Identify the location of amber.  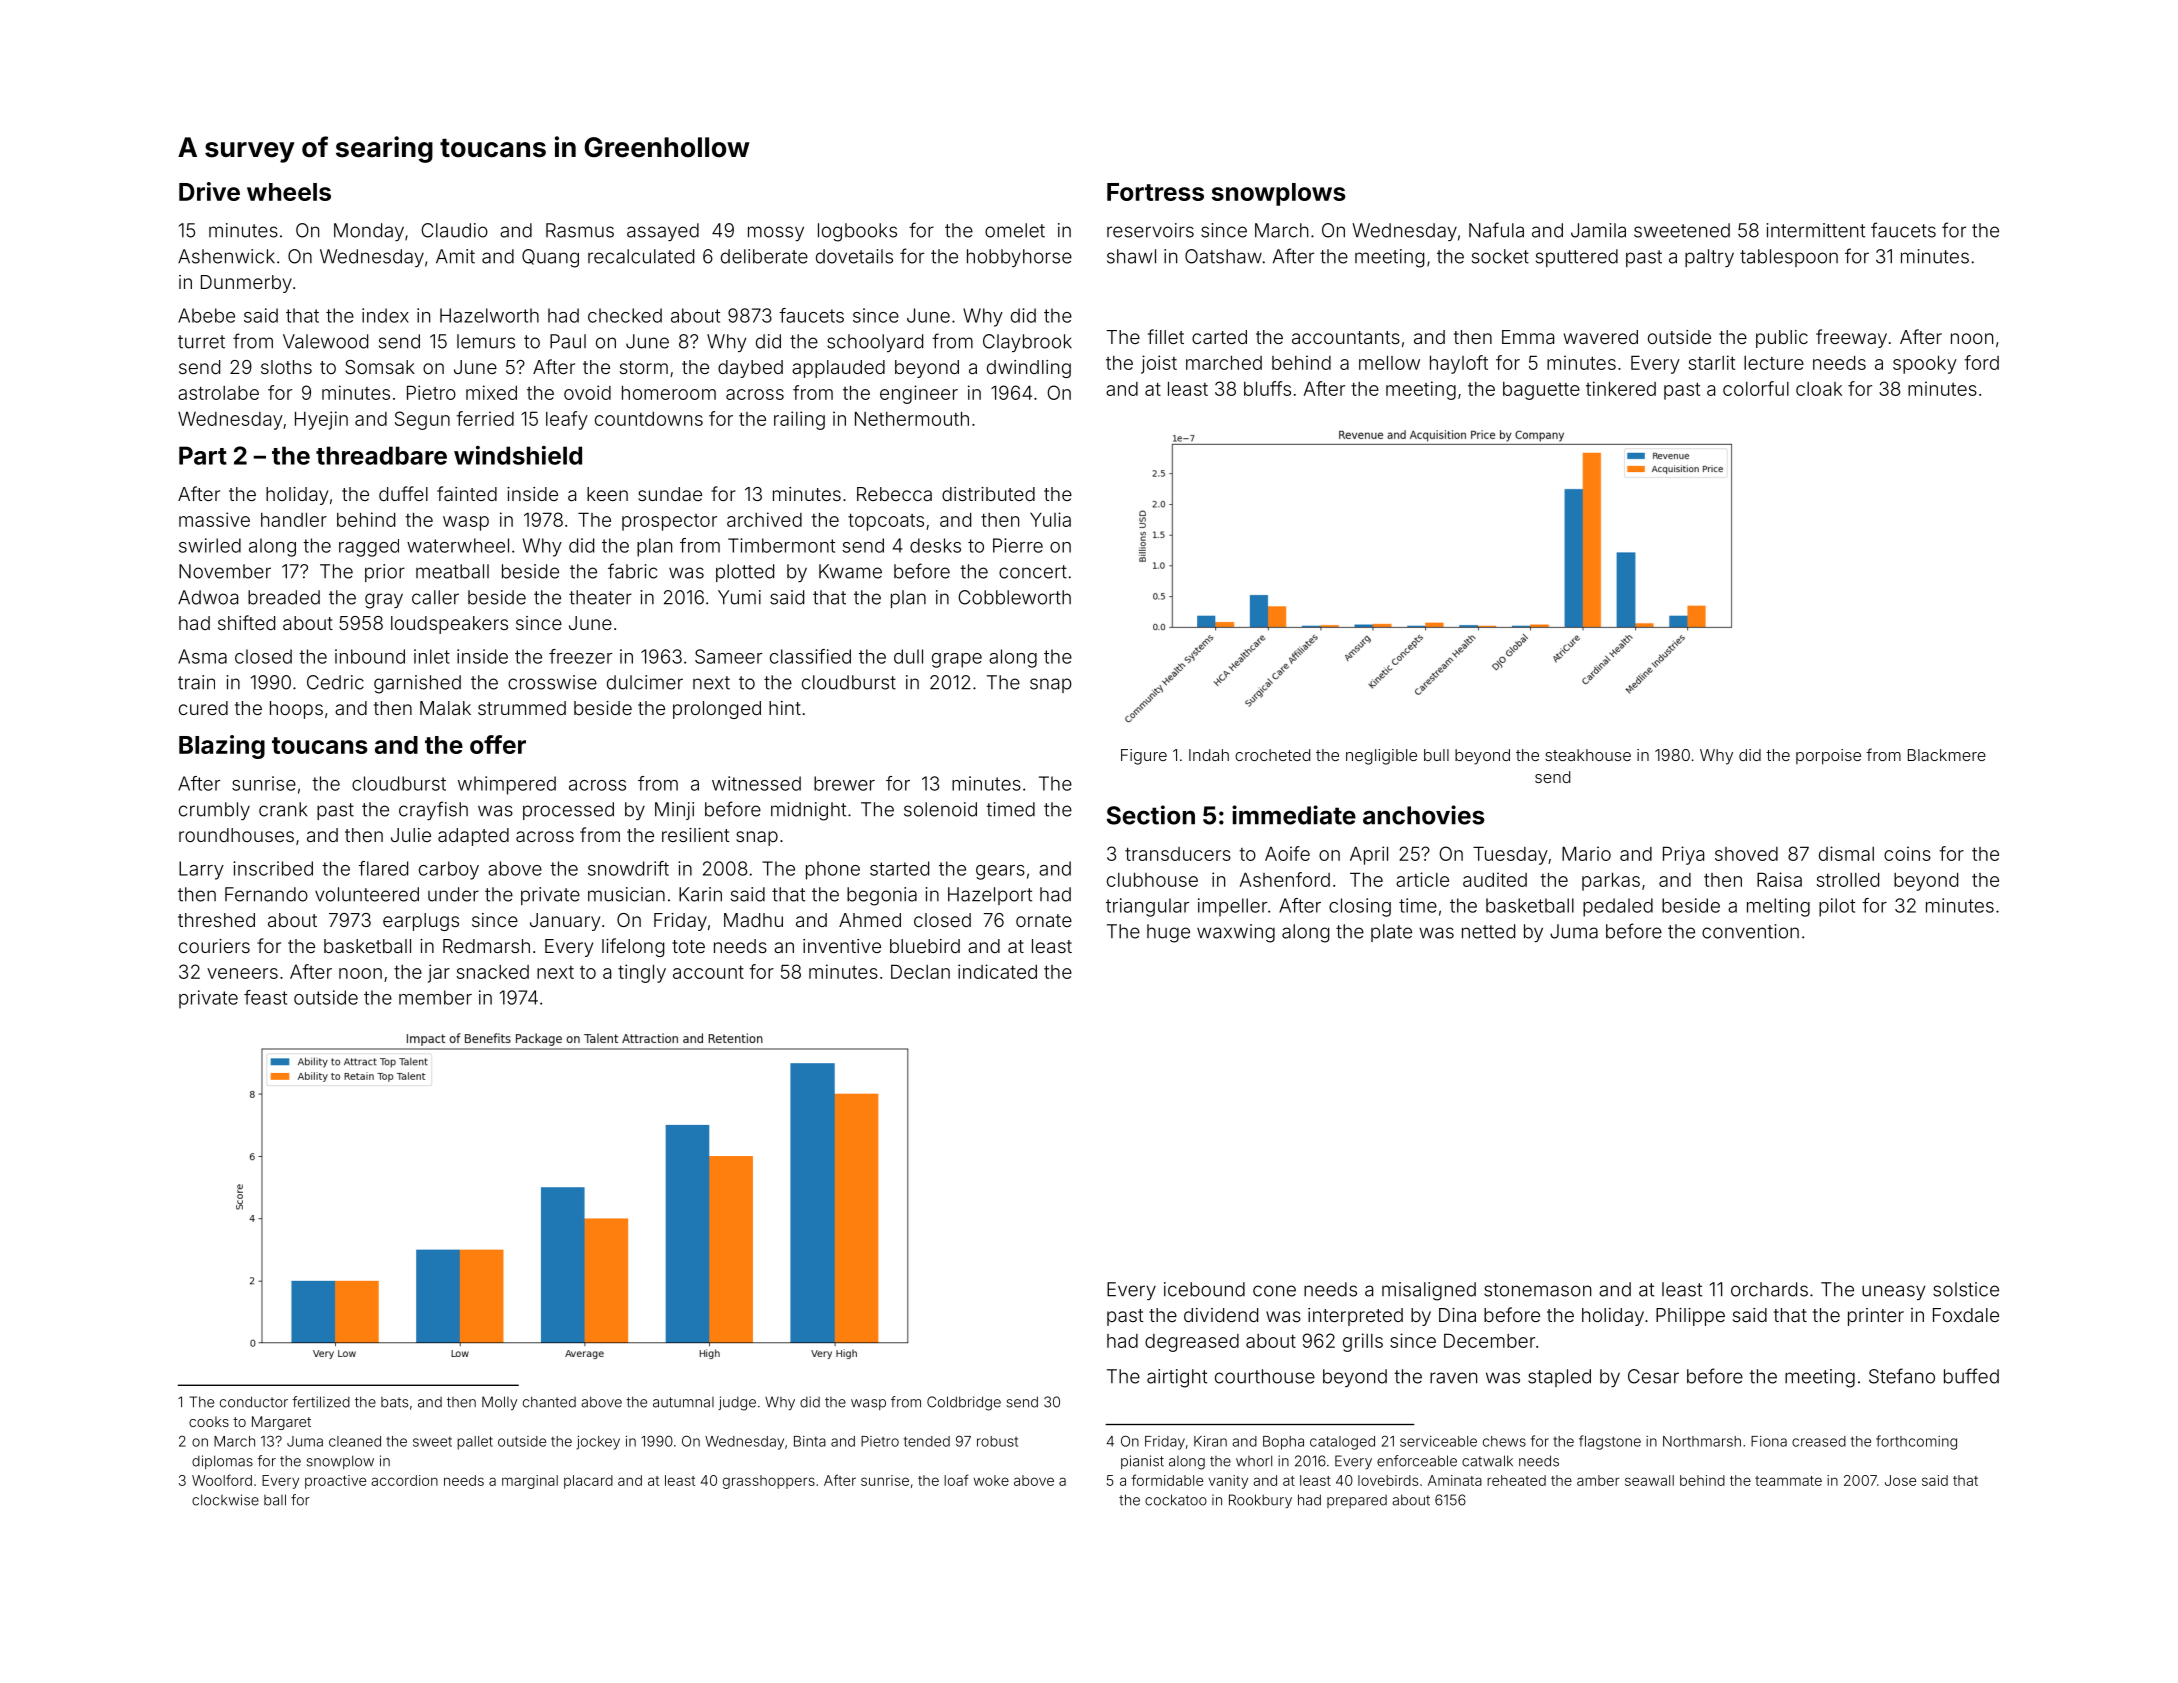
(1598, 1480).
